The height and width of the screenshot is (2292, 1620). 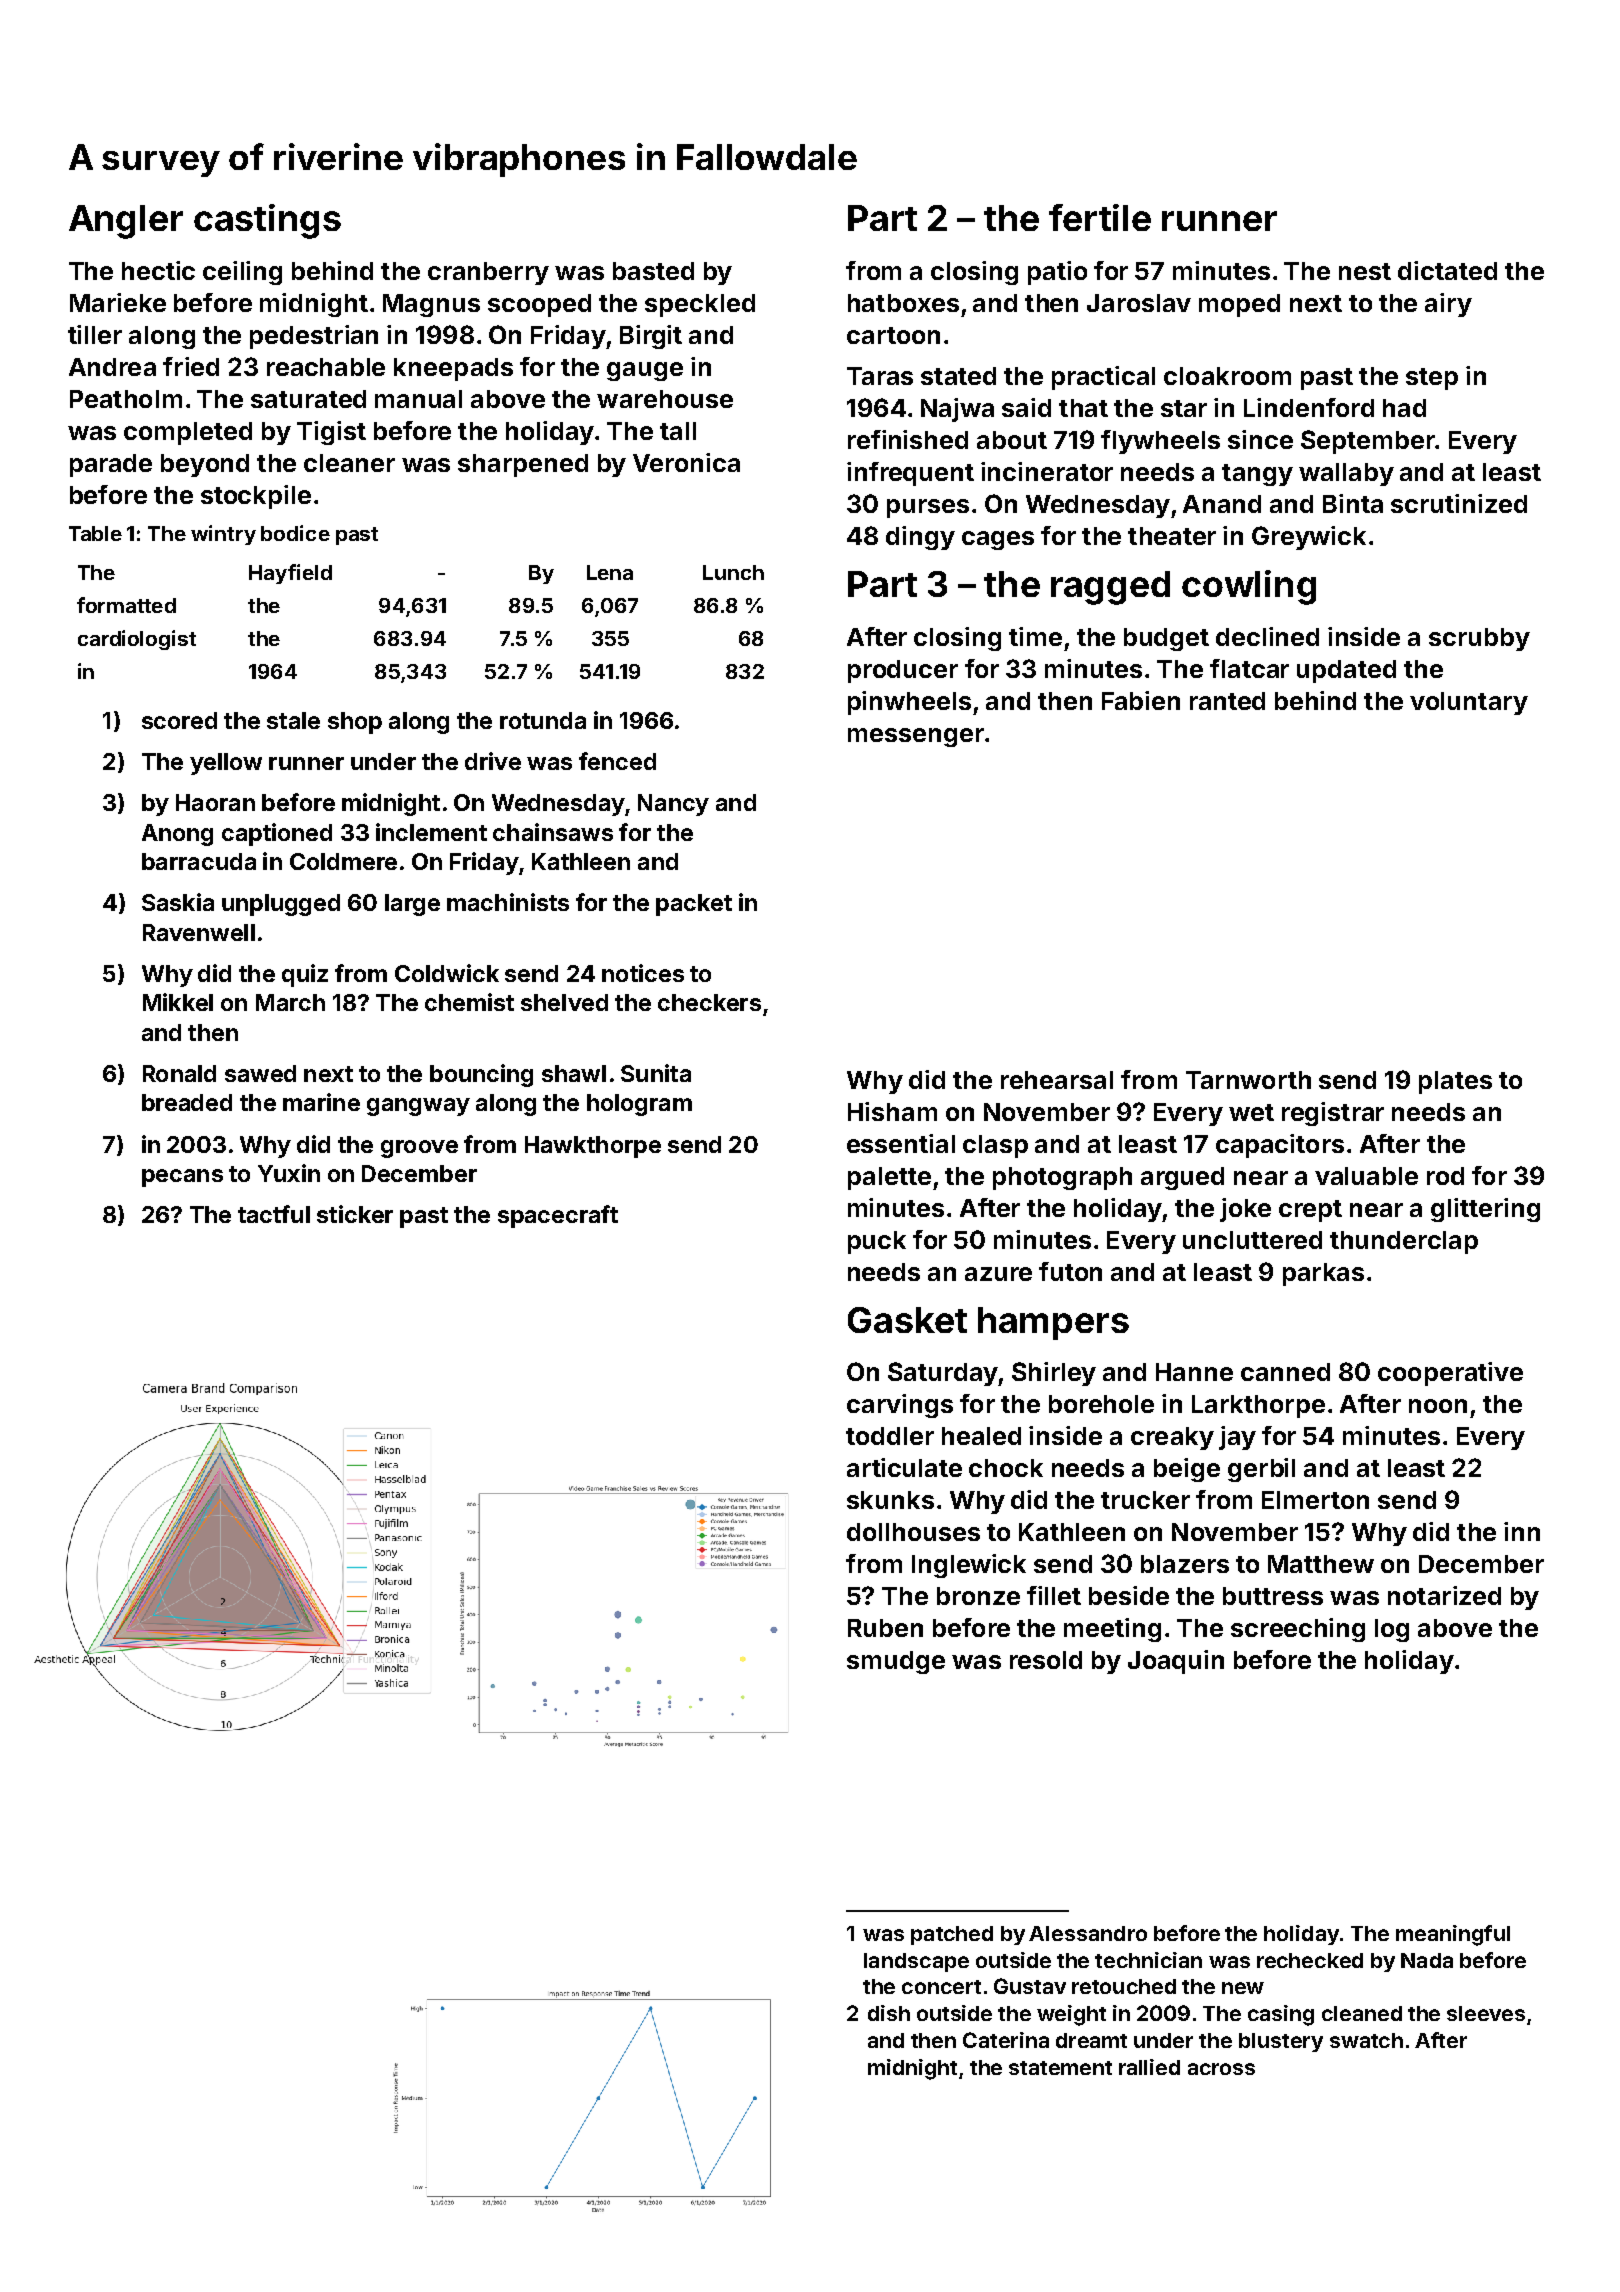 What do you see at coordinates (733, 572) in the screenshot?
I see `Lunch` at bounding box center [733, 572].
